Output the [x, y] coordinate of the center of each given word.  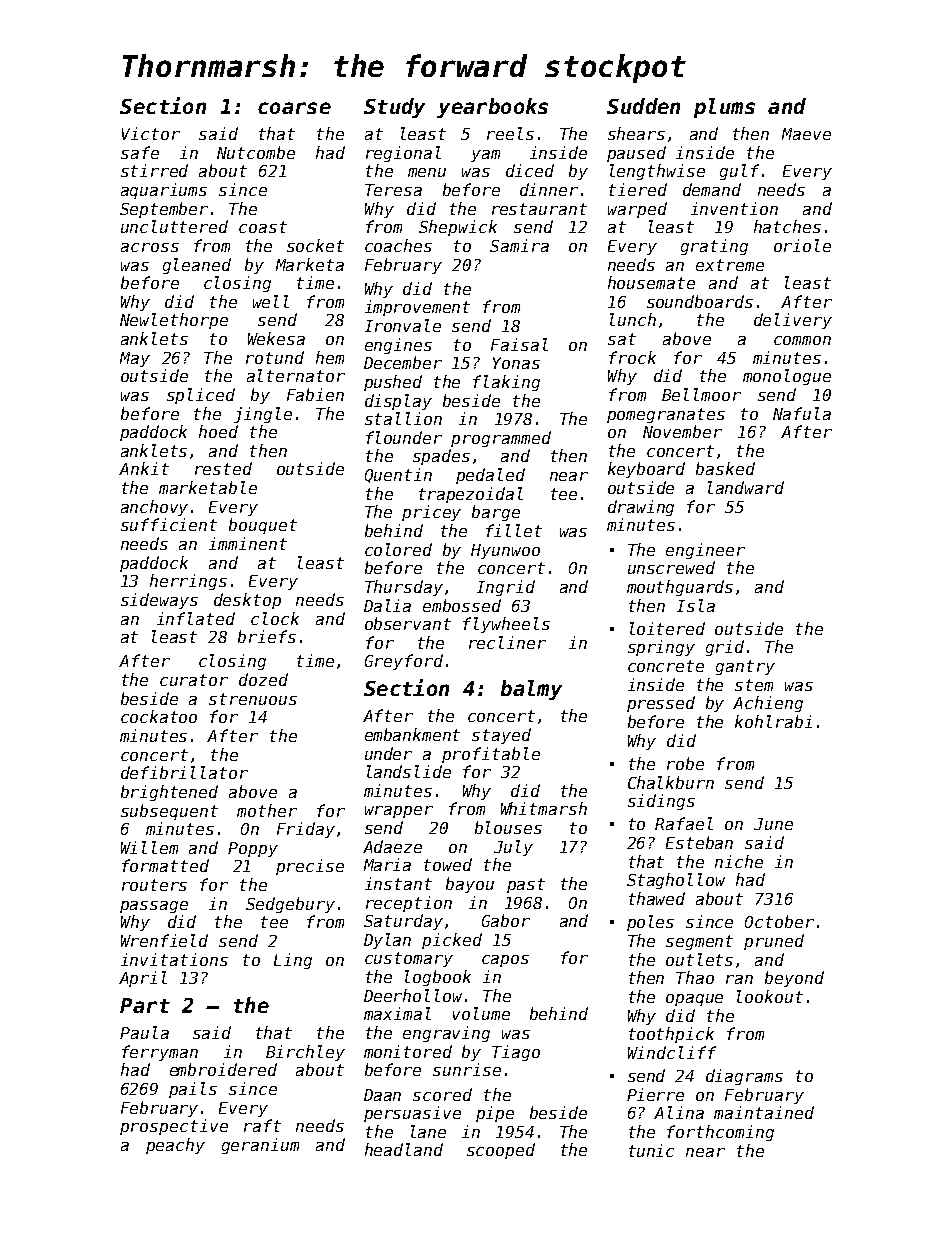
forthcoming [720, 1133]
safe [140, 152]
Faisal [519, 344]
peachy [175, 1146]
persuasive [412, 1114]
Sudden [643, 106]
